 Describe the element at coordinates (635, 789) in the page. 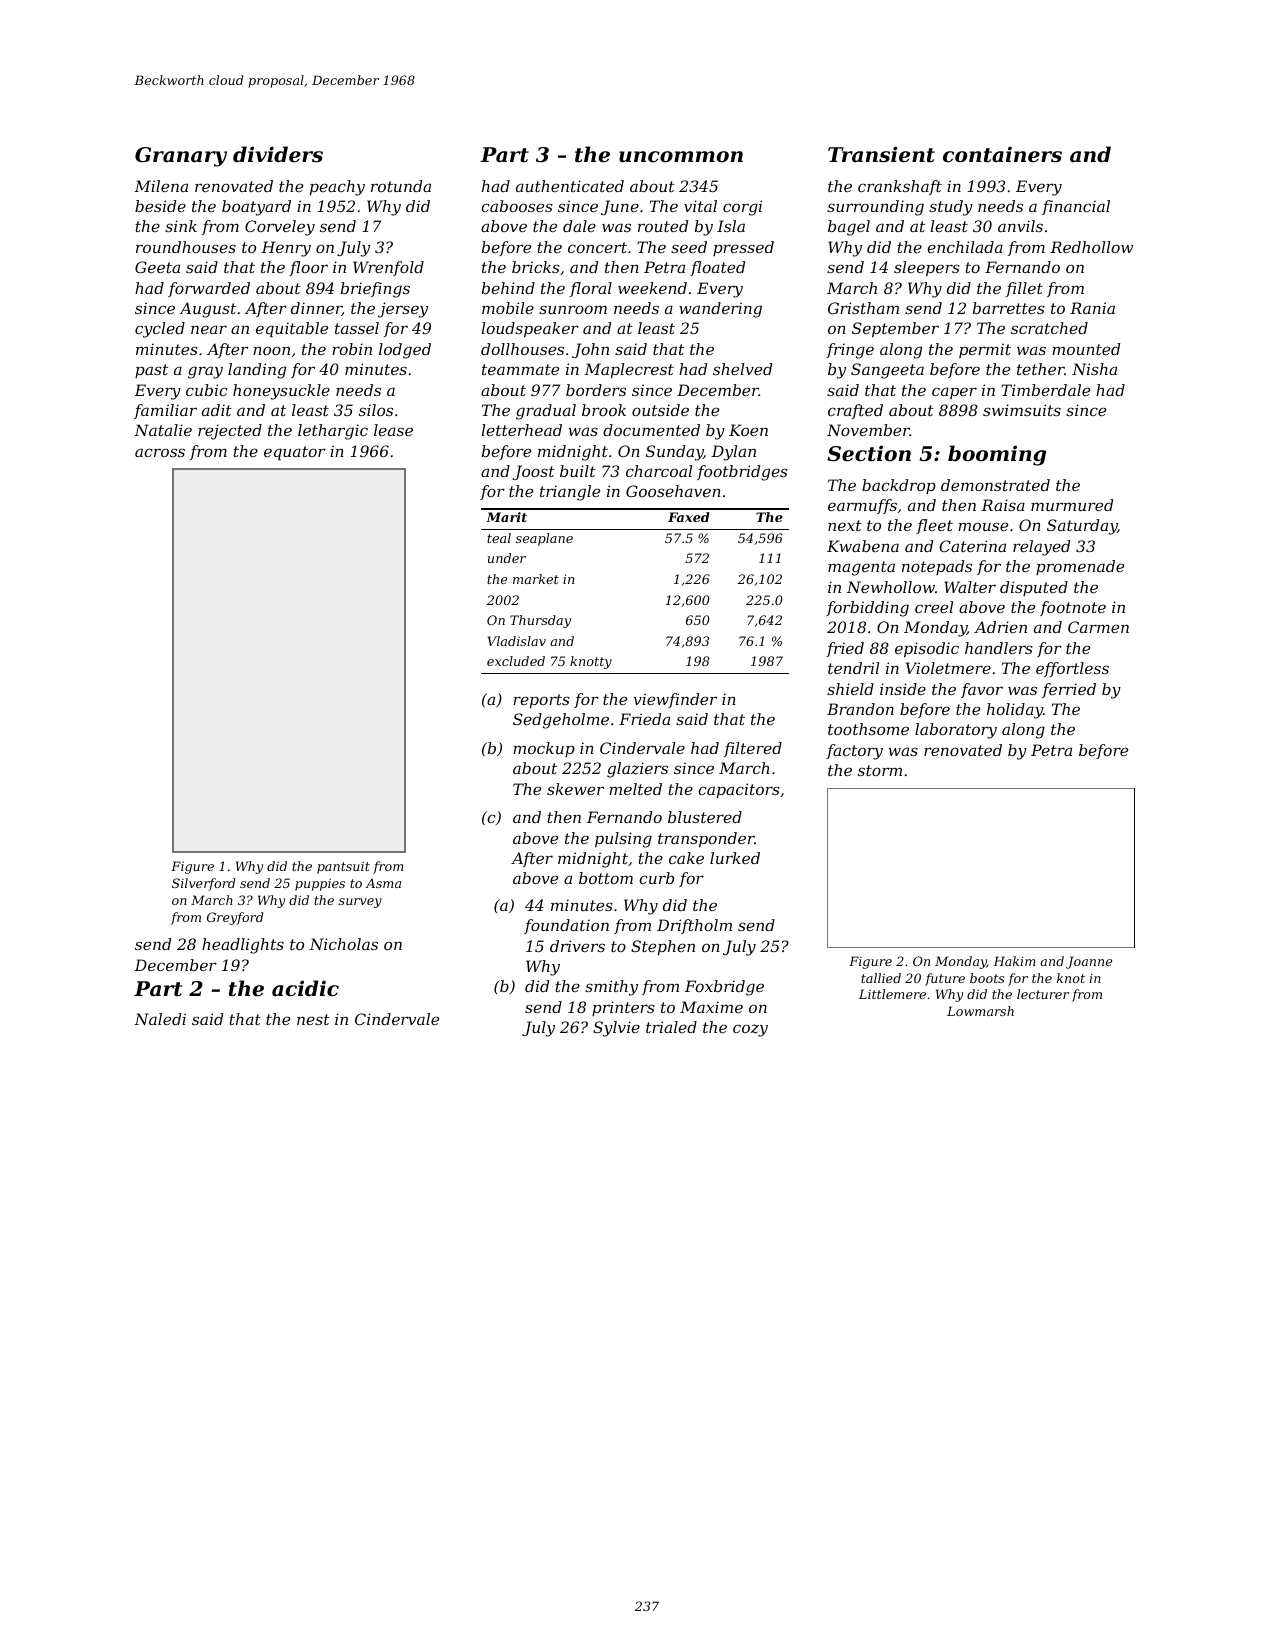

I see `melted` at that location.
